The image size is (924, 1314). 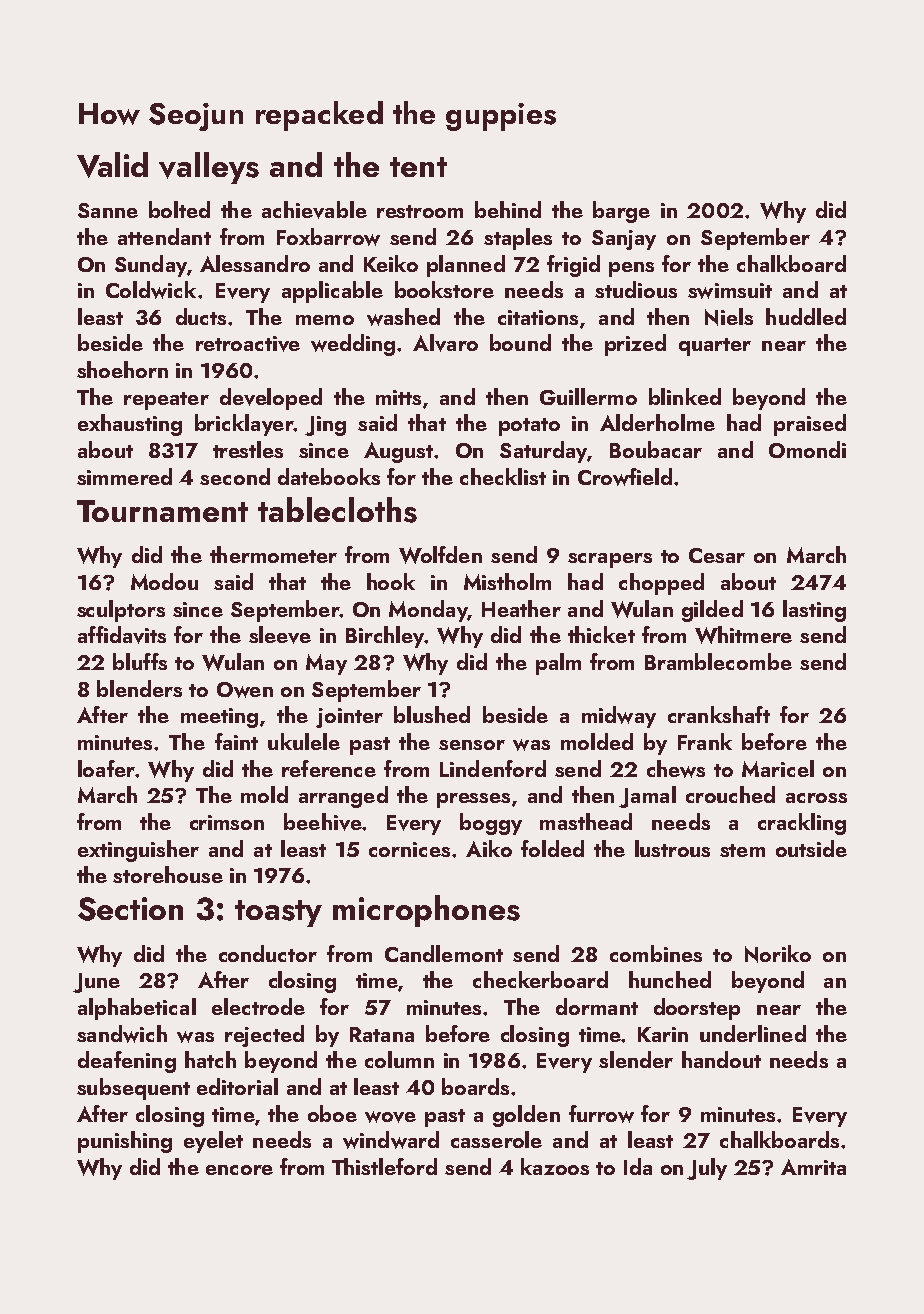 I want to click on sculptors, so click(x=121, y=611).
